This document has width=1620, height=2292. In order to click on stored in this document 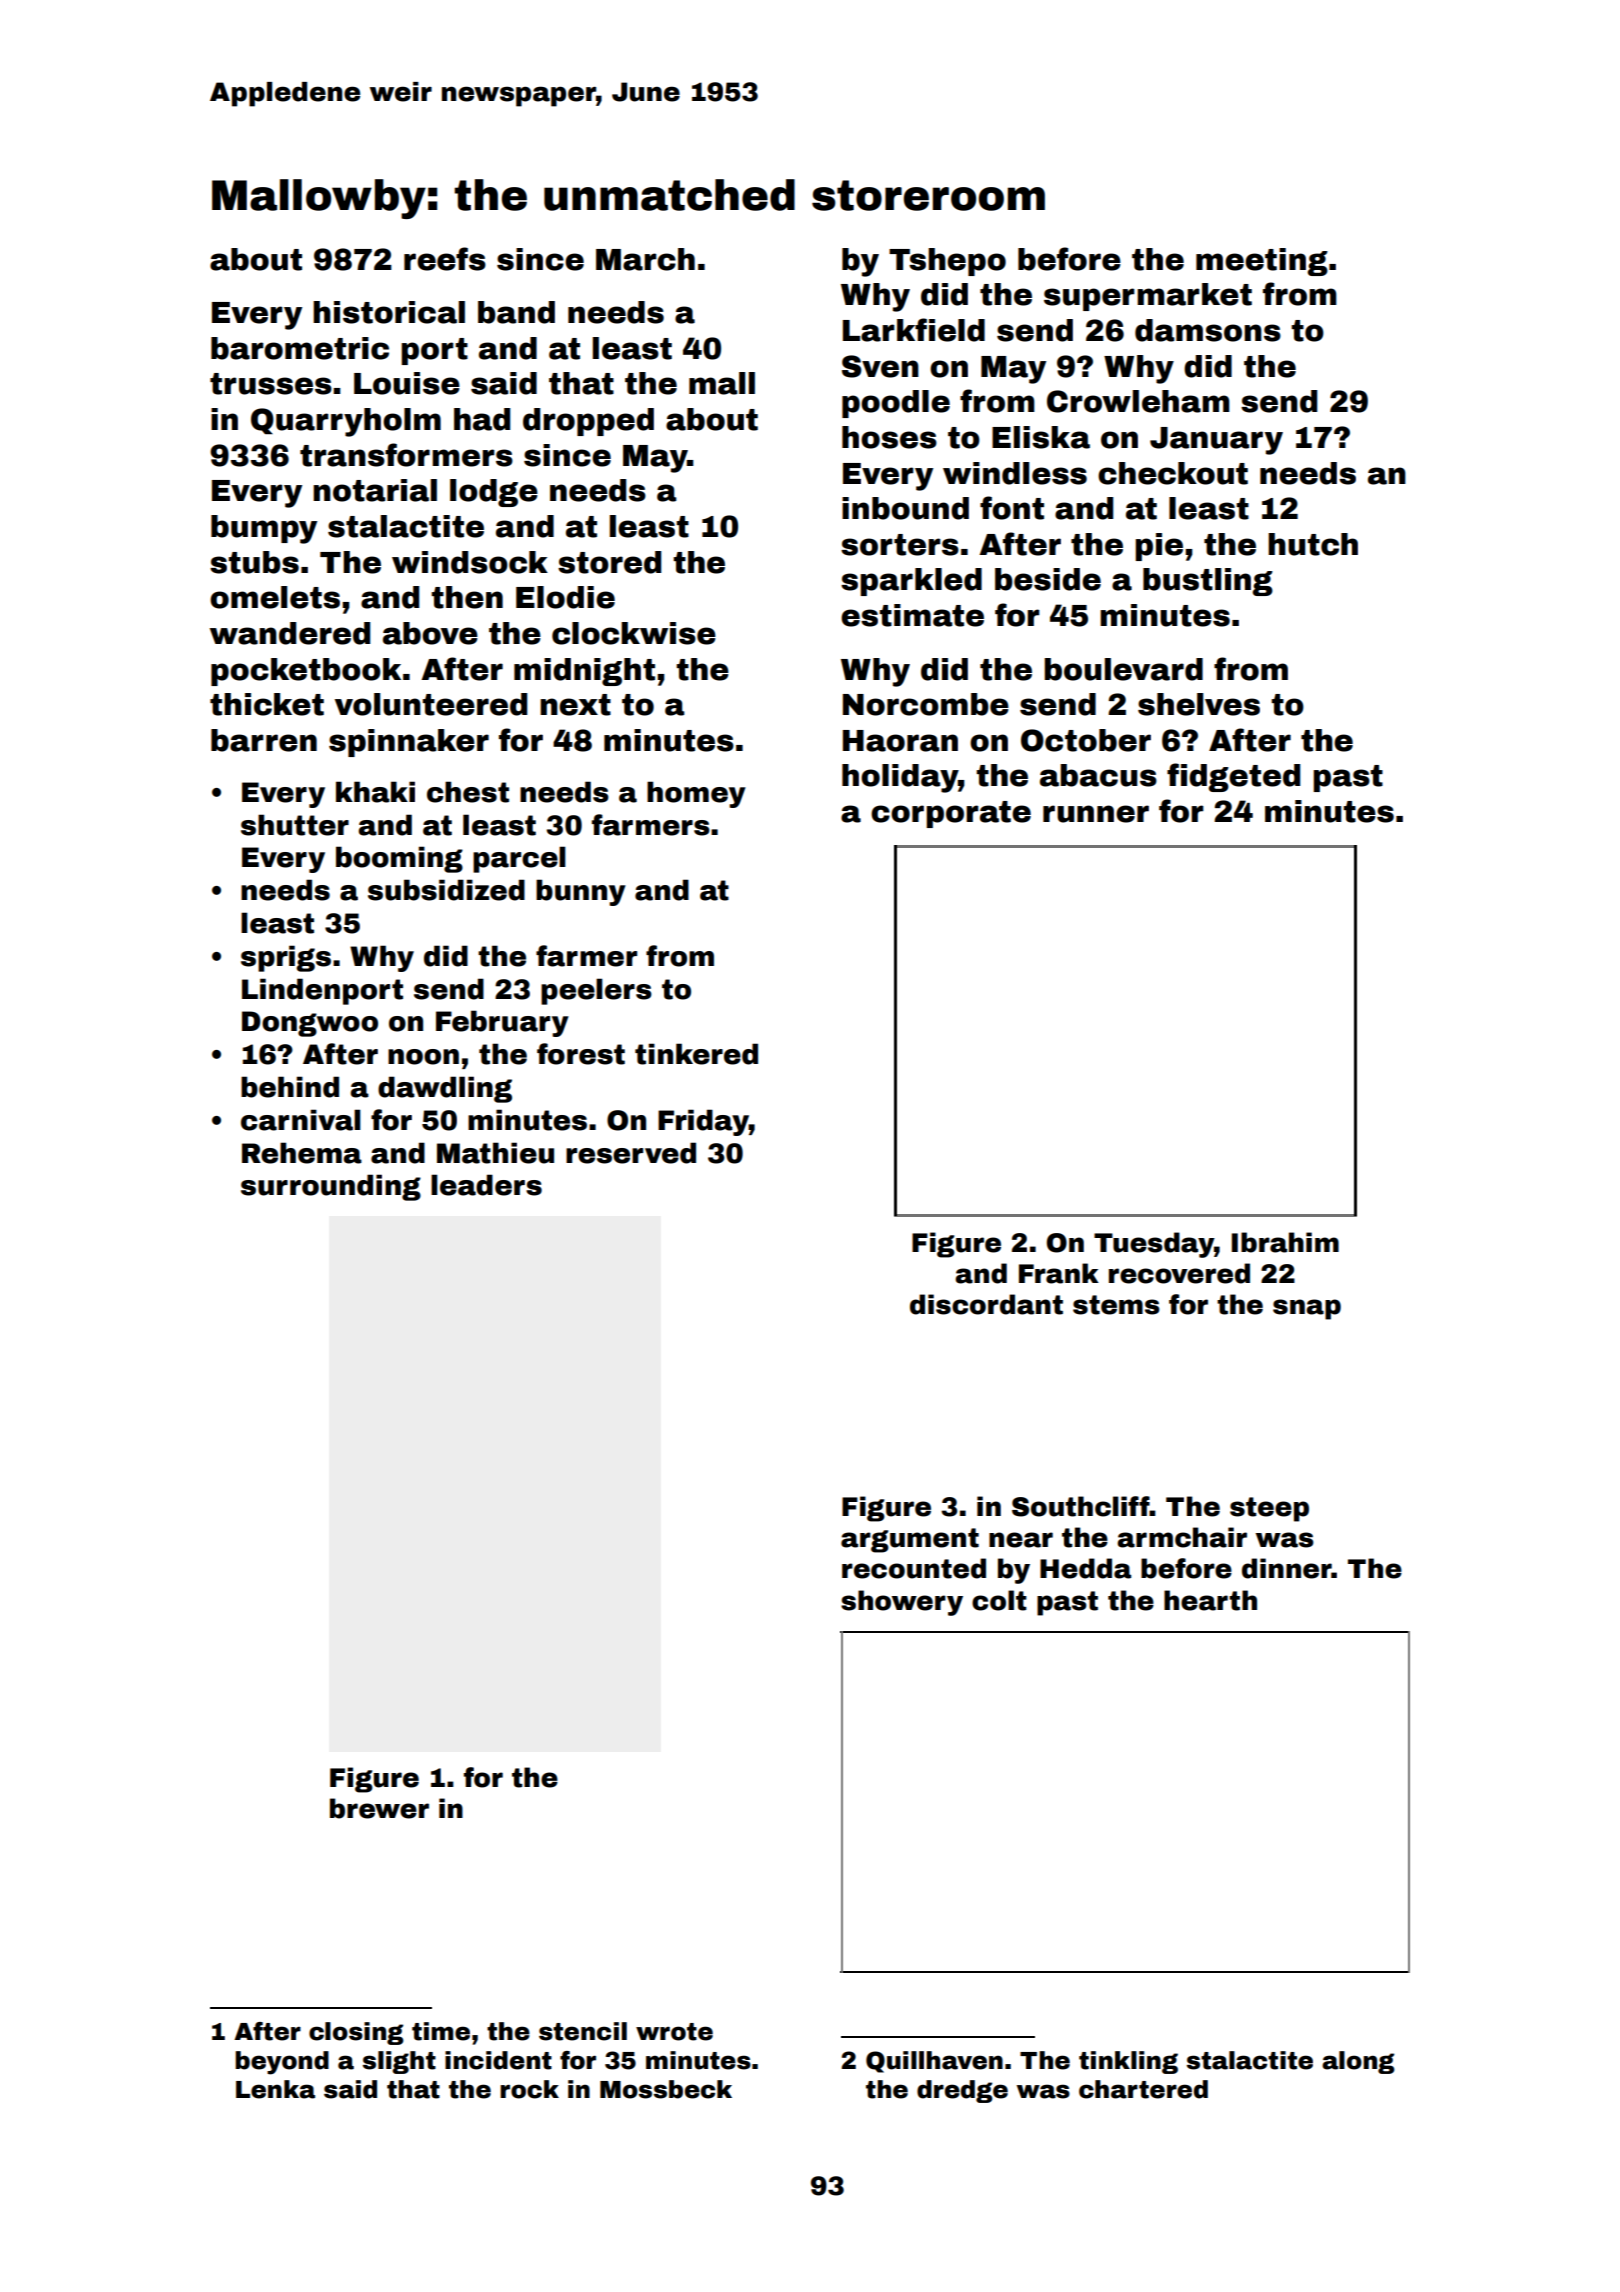, I will do `click(609, 562)`.
